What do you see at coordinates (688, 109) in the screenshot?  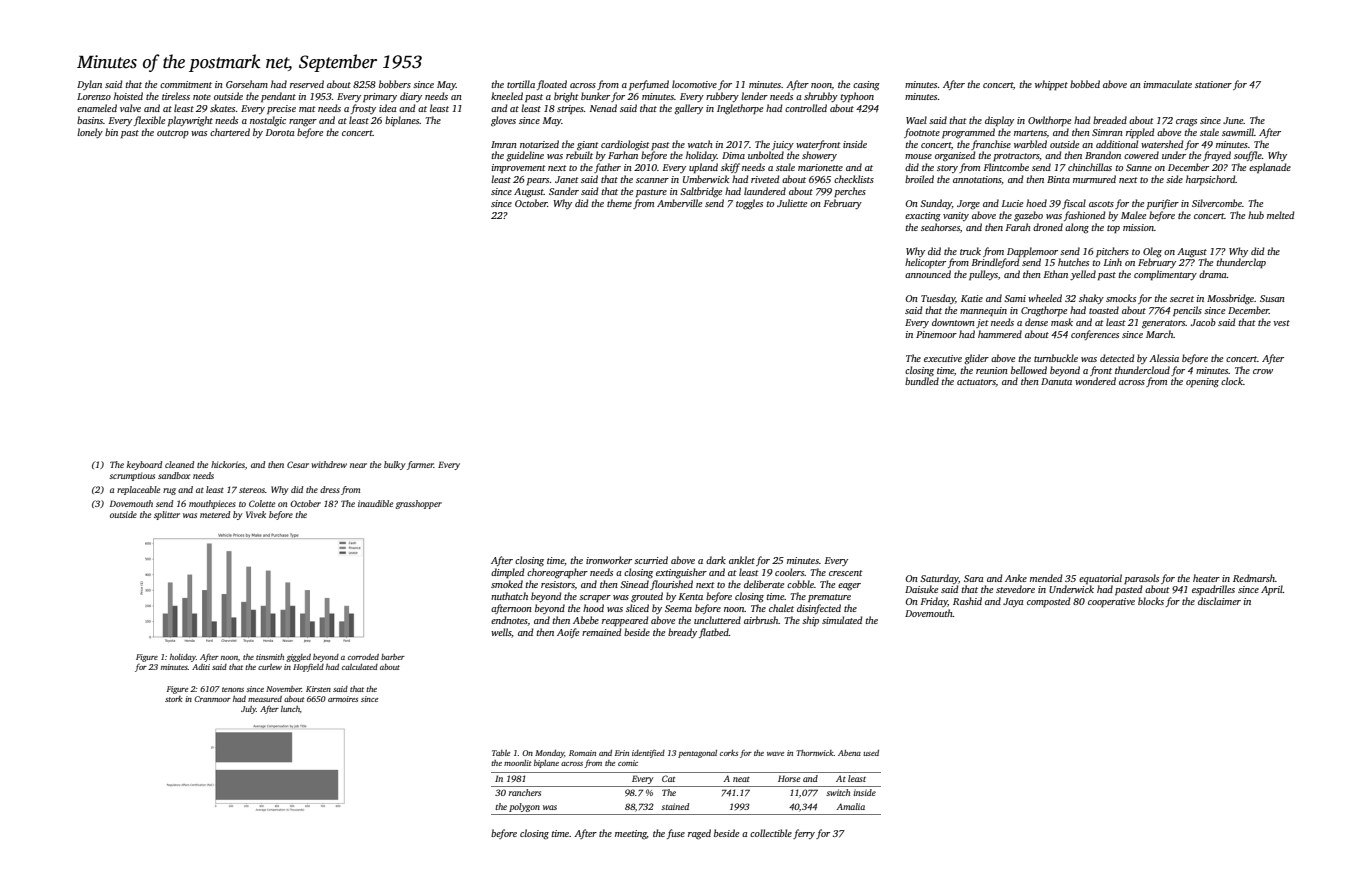 I see `gallery` at bounding box center [688, 109].
